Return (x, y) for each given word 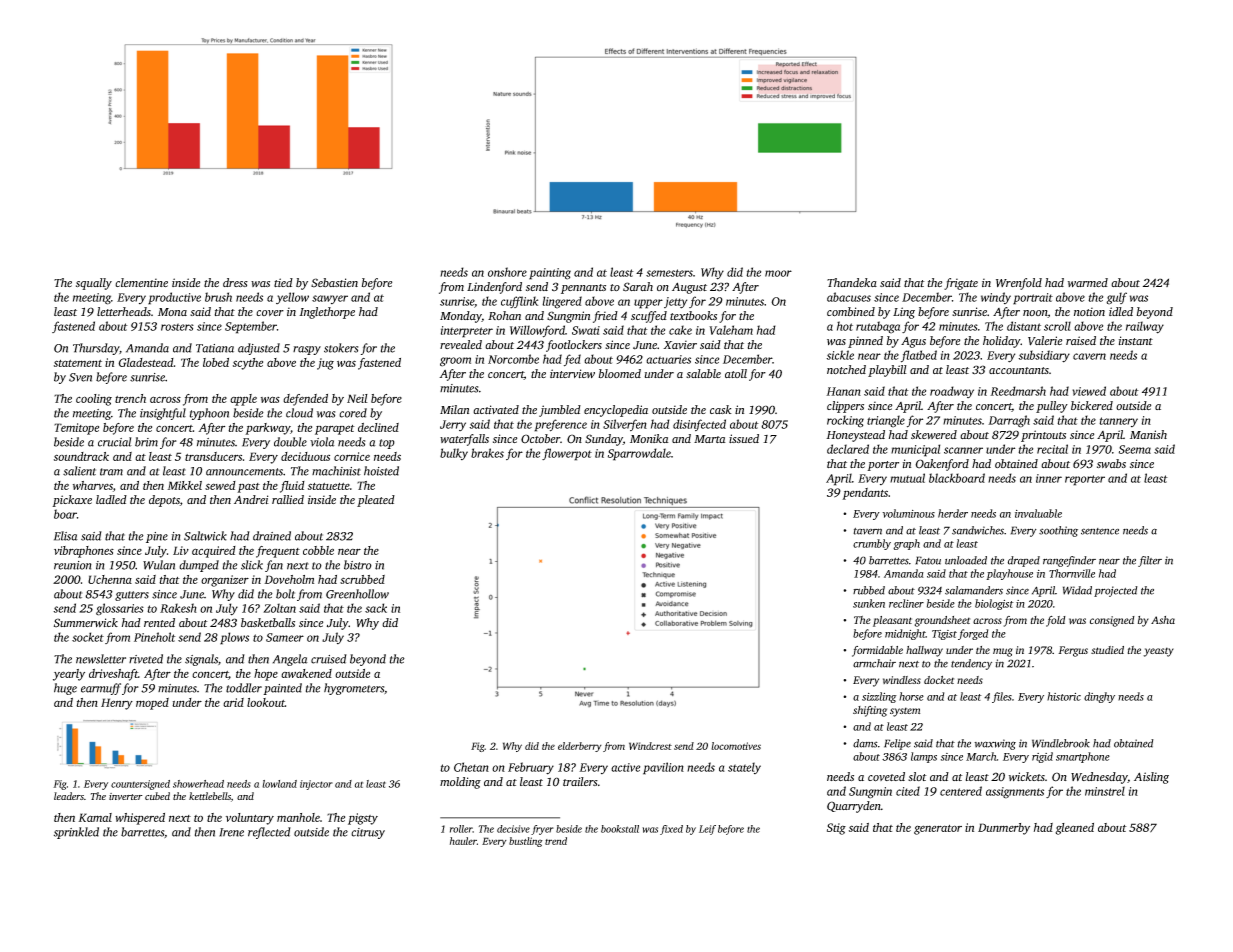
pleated (376, 501)
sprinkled (76, 833)
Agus (913, 342)
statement (78, 363)
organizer (225, 581)
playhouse (1009, 574)
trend (556, 841)
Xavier (680, 344)
